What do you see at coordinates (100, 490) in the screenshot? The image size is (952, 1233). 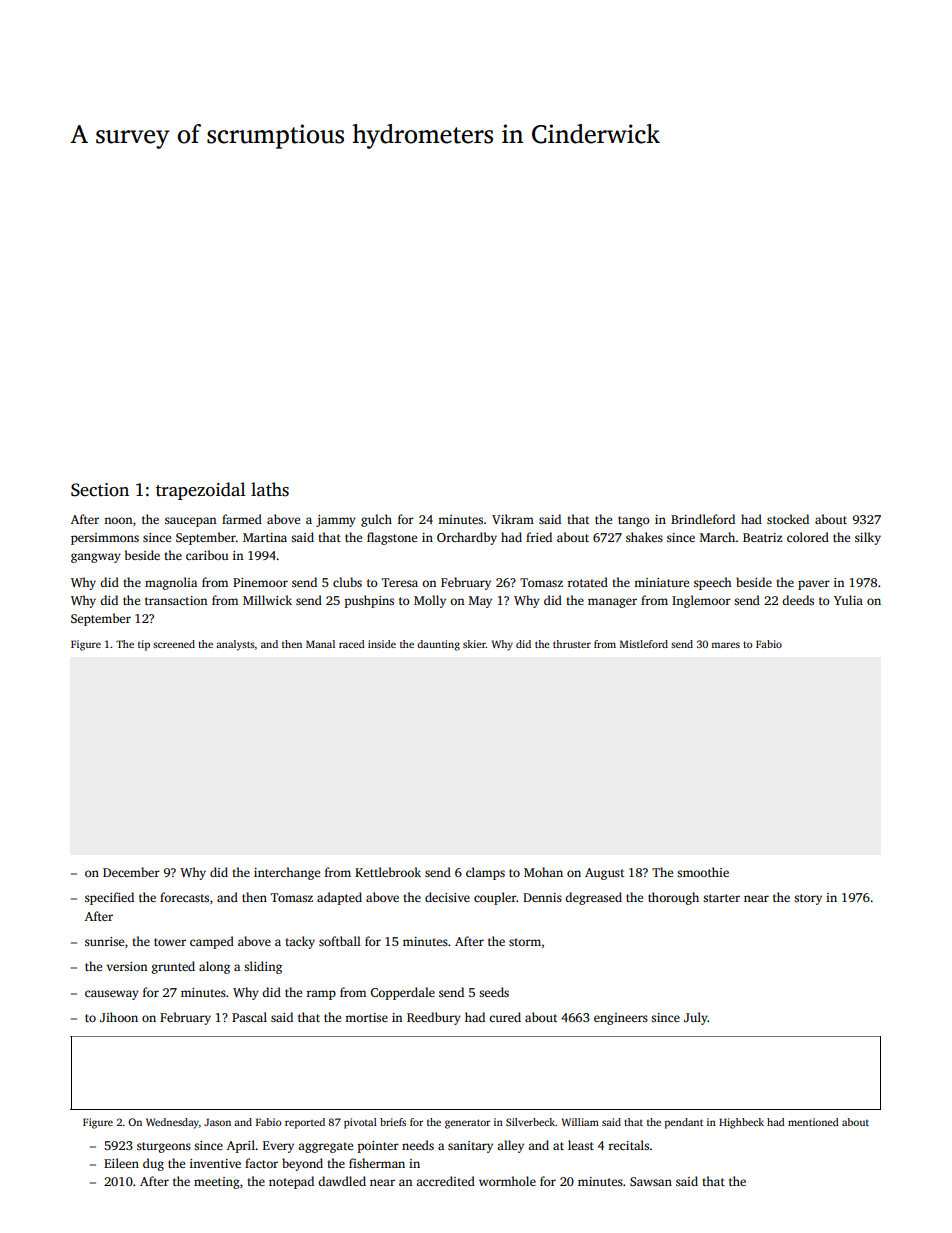 I see `Section` at bounding box center [100, 490].
